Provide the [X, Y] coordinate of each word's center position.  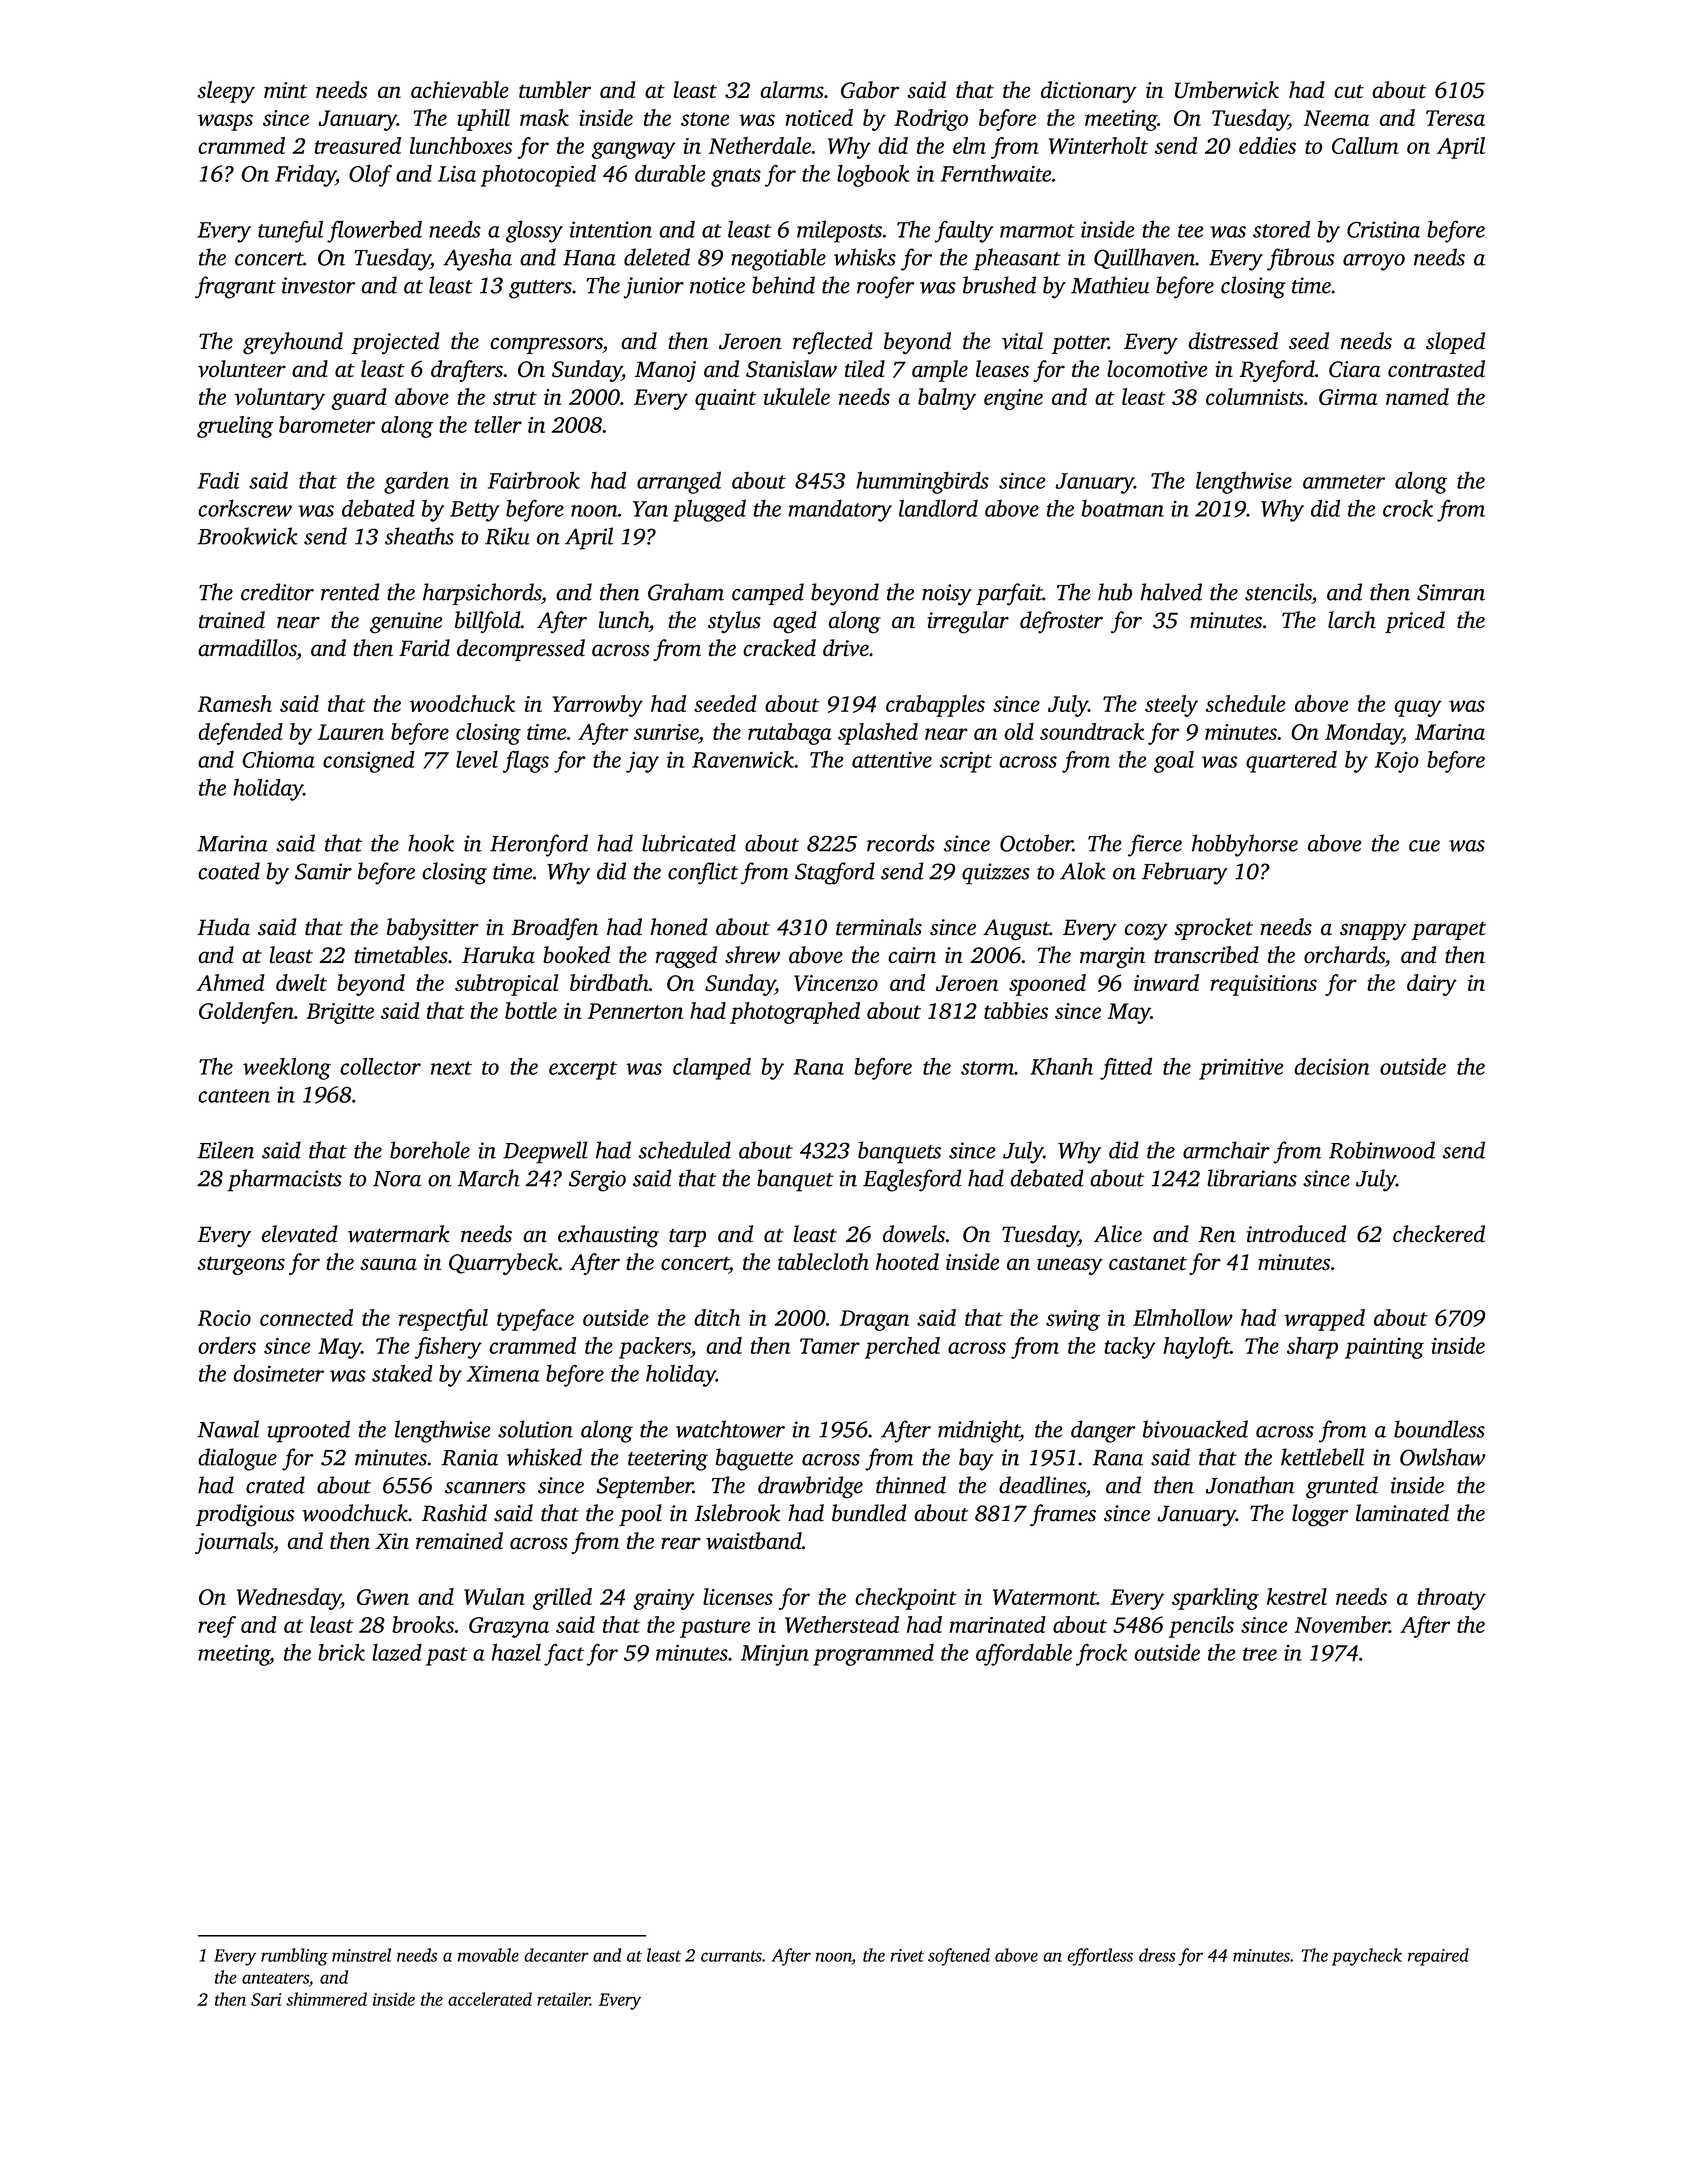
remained [459, 1541]
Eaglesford [912, 1180]
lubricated [689, 843]
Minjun [775, 1655]
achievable [460, 89]
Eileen [225, 1150]
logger [1320, 1515]
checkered [1439, 1234]
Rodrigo [931, 120]
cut [1349, 91]
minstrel [361, 1955]
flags [526, 762]
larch [1352, 620]
